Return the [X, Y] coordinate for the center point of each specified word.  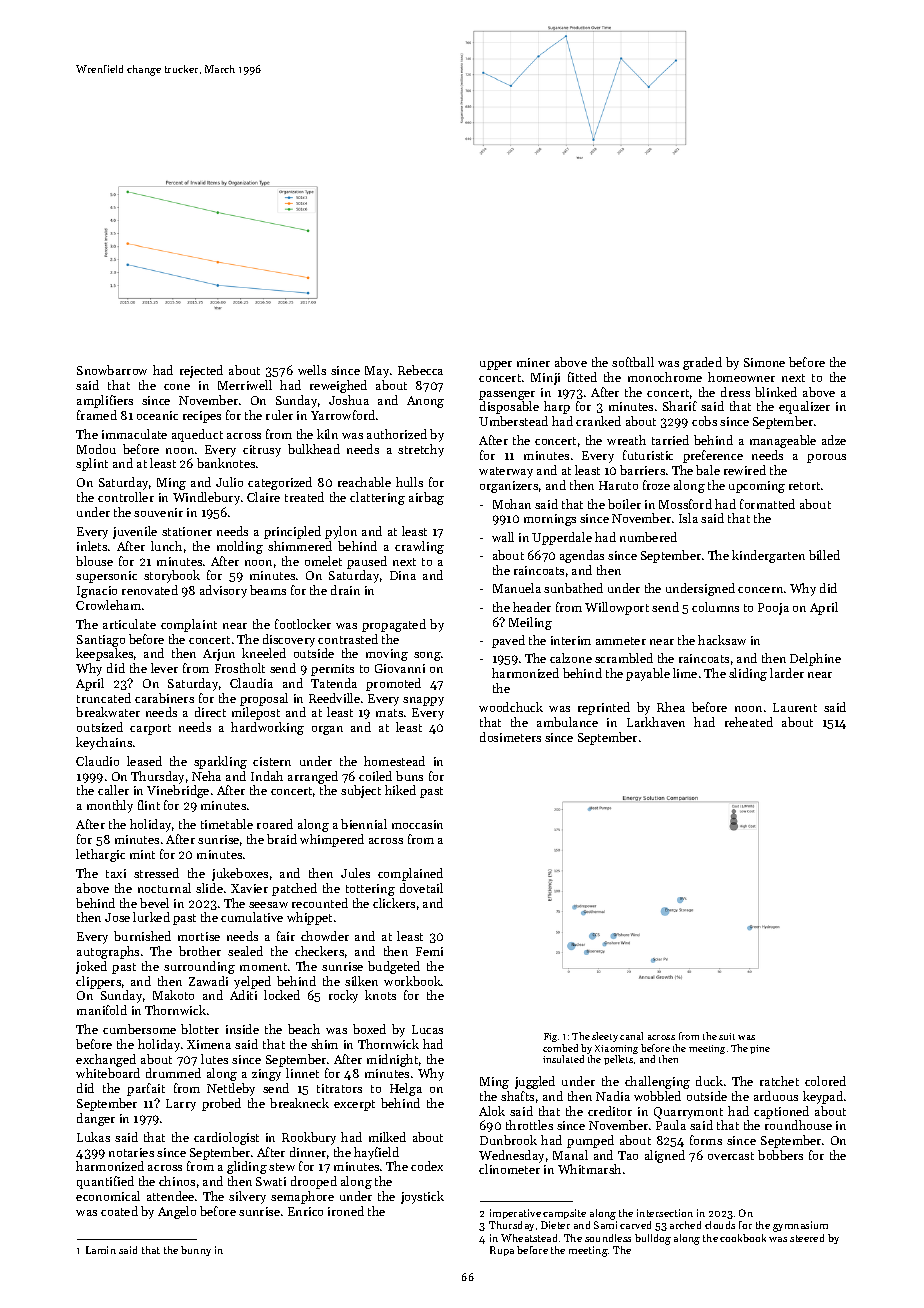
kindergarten [768, 556]
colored [825, 1081]
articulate [129, 624]
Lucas [427, 1029]
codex [427, 1166]
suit [727, 1036]
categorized [280, 483]
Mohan [512, 504]
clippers [98, 982]
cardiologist [226, 1138]
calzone [571, 658]
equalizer [804, 407]
